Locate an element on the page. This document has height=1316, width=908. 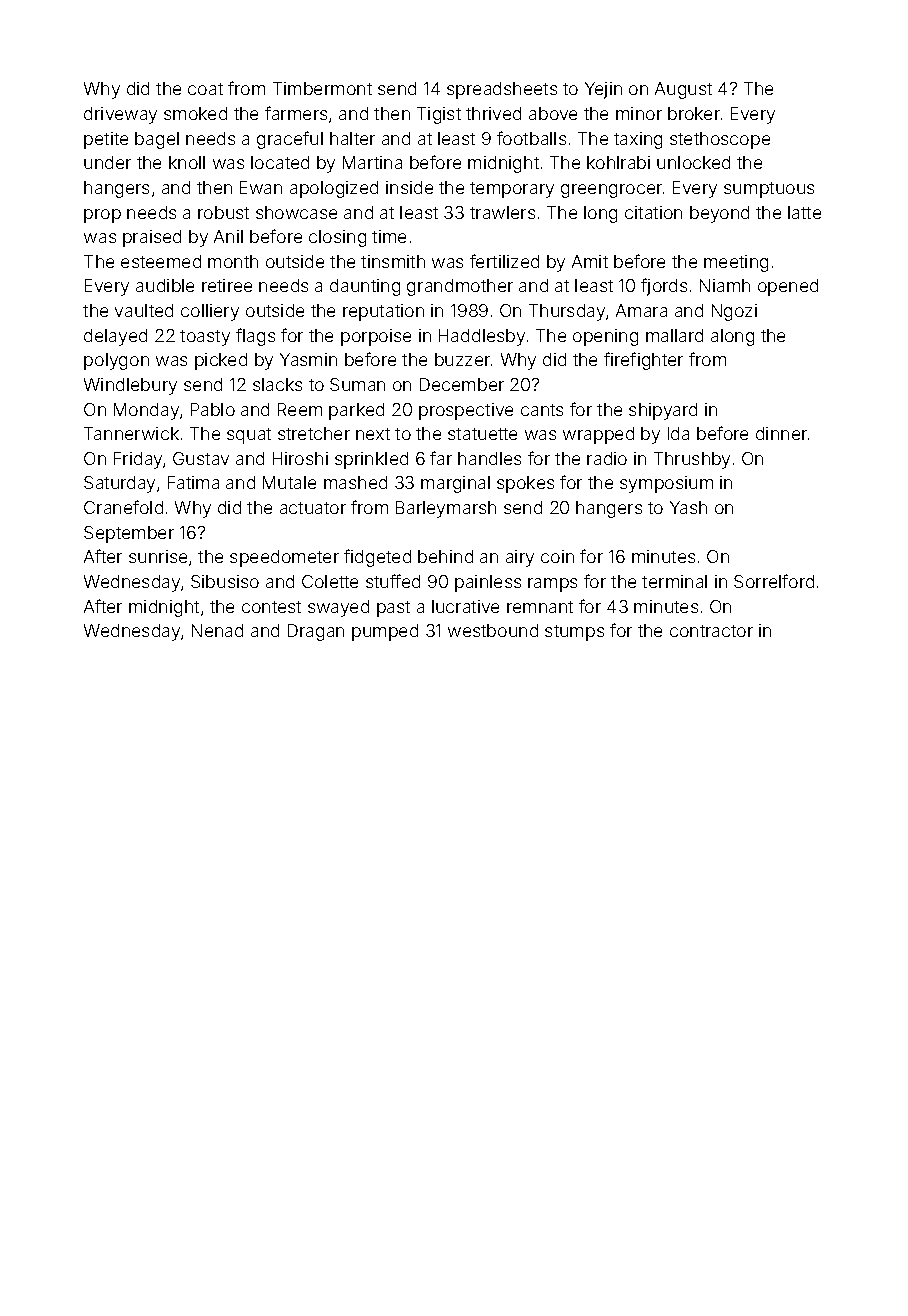
meeting is located at coordinates (736, 263).
